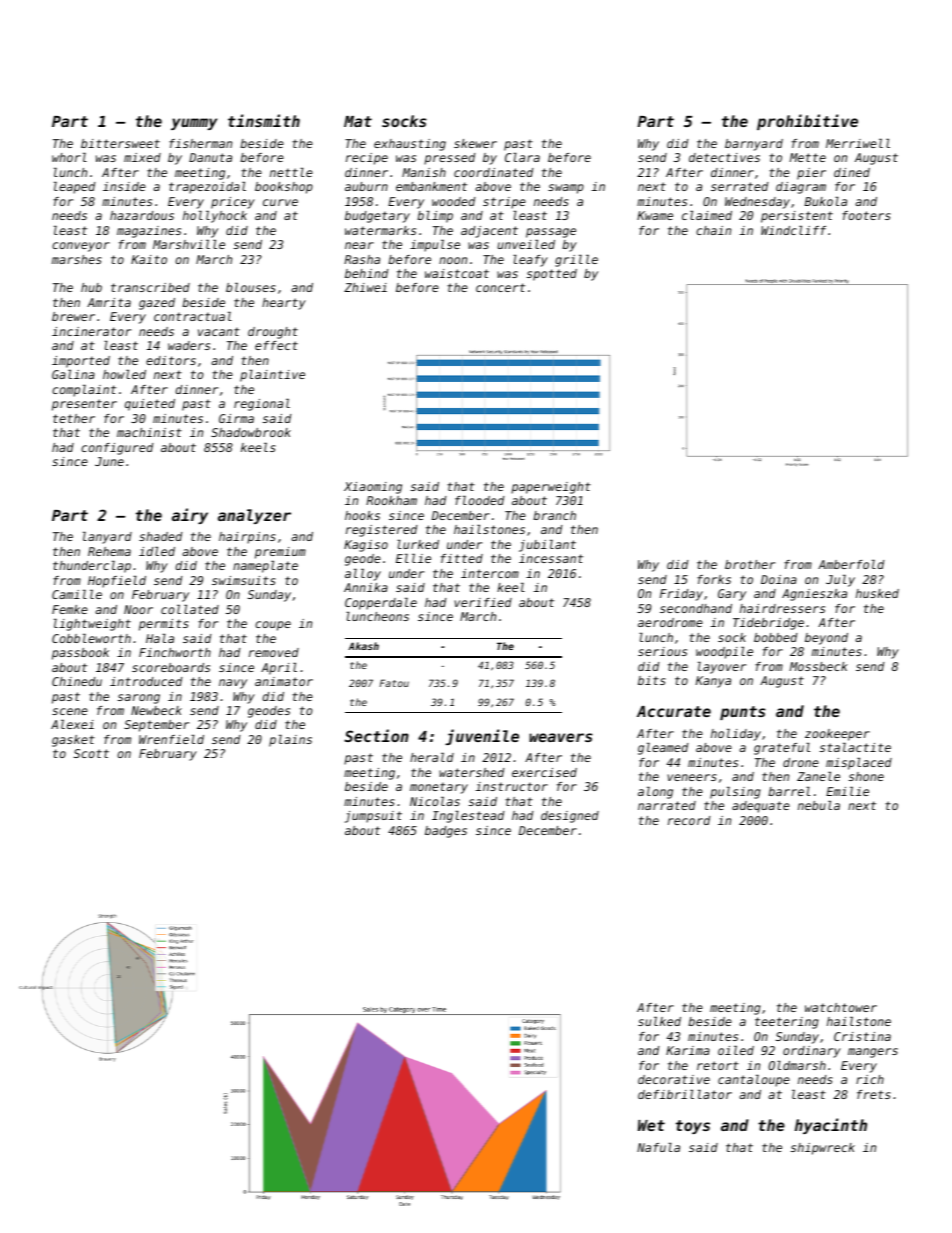 The height and width of the document is (1233, 952). What do you see at coordinates (651, 1125) in the document?
I see `Wet` at bounding box center [651, 1125].
